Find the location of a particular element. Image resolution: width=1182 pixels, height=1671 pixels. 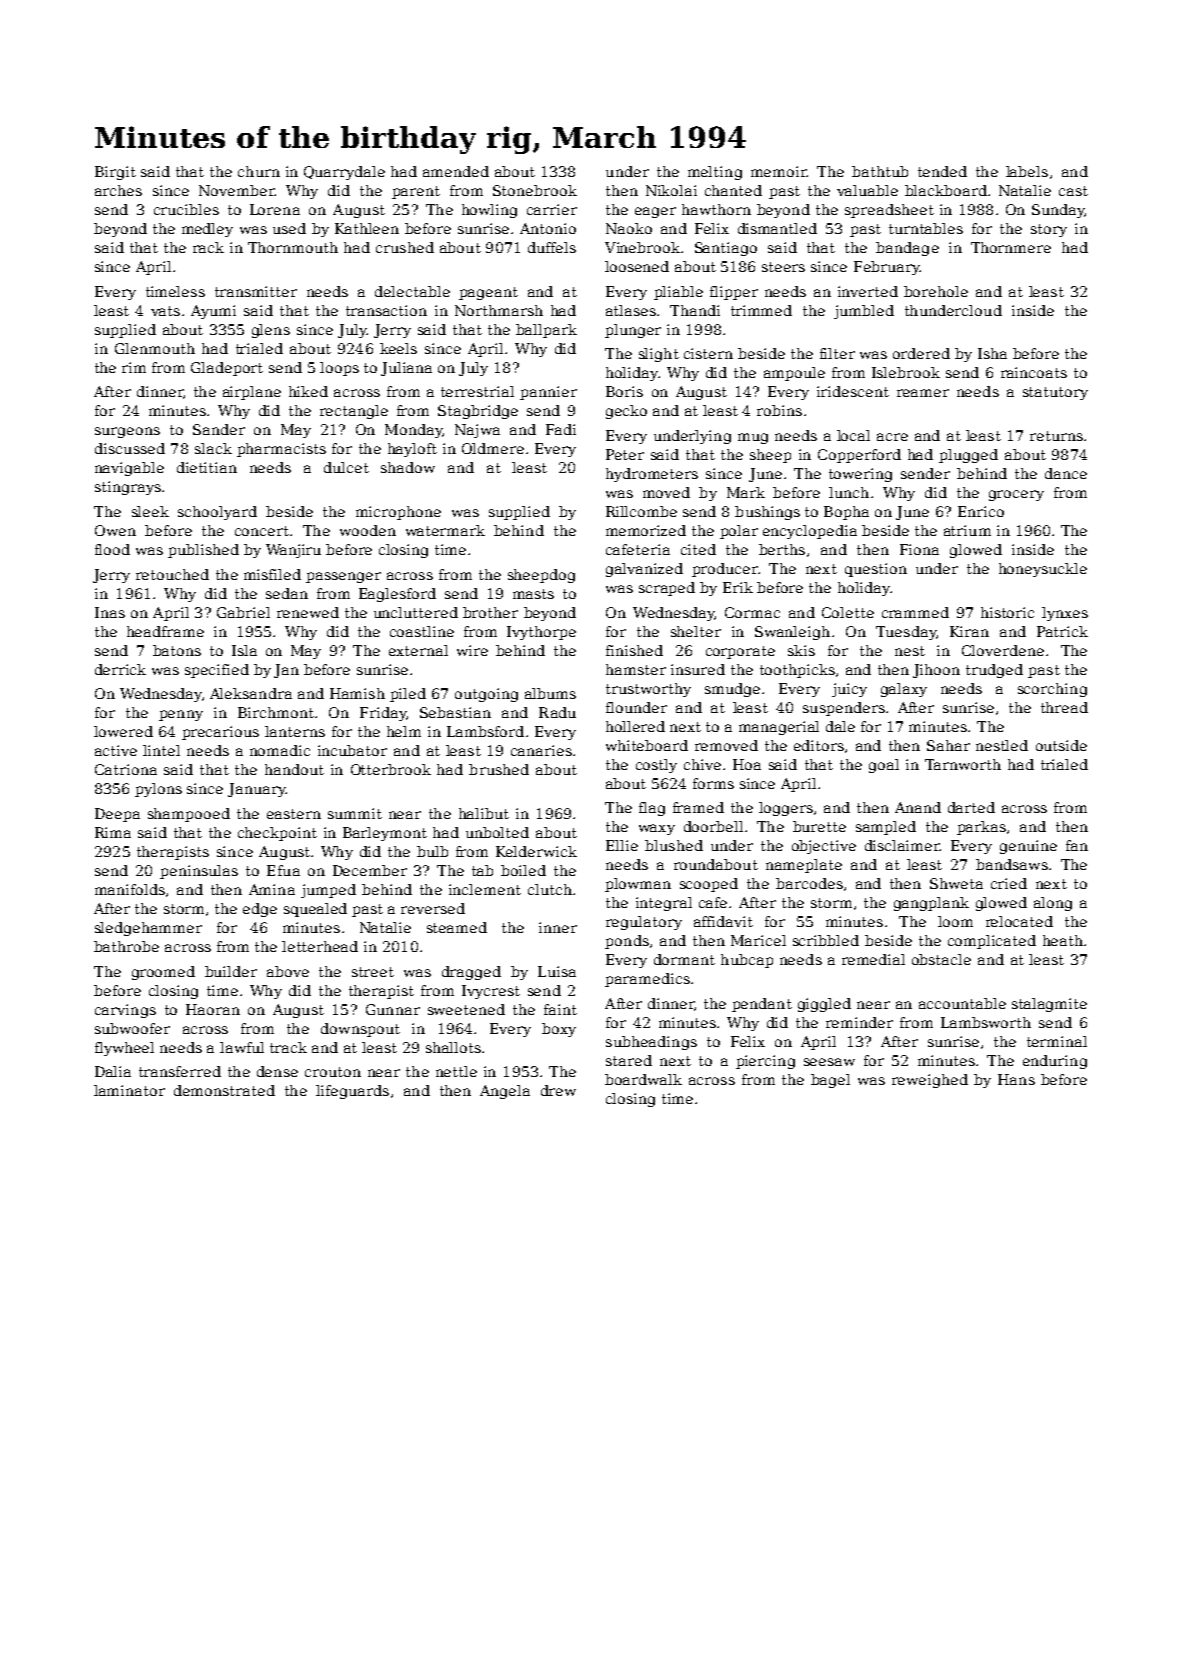

bathtub is located at coordinates (880, 171).
